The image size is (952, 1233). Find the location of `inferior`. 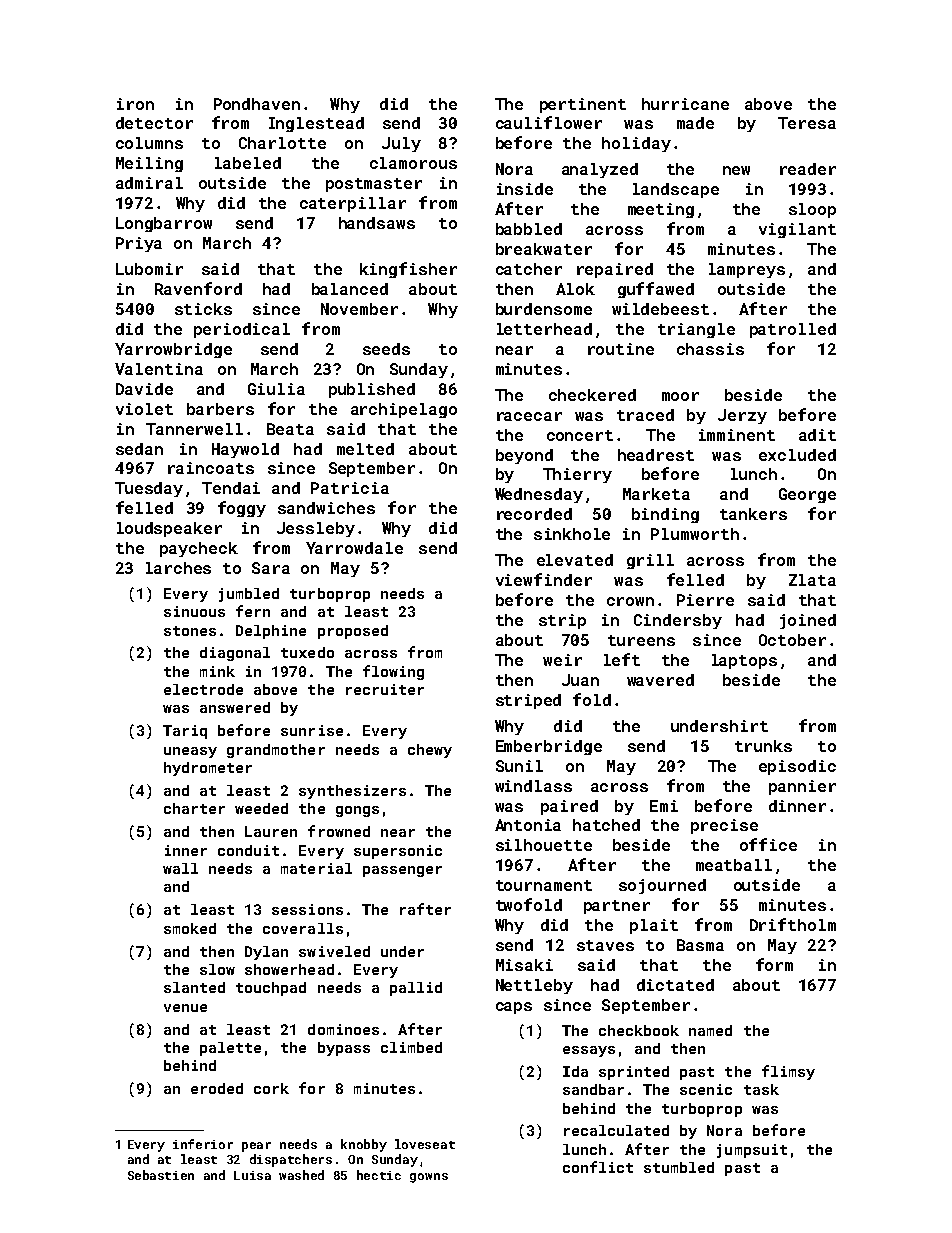

inferior is located at coordinates (203, 1144).
